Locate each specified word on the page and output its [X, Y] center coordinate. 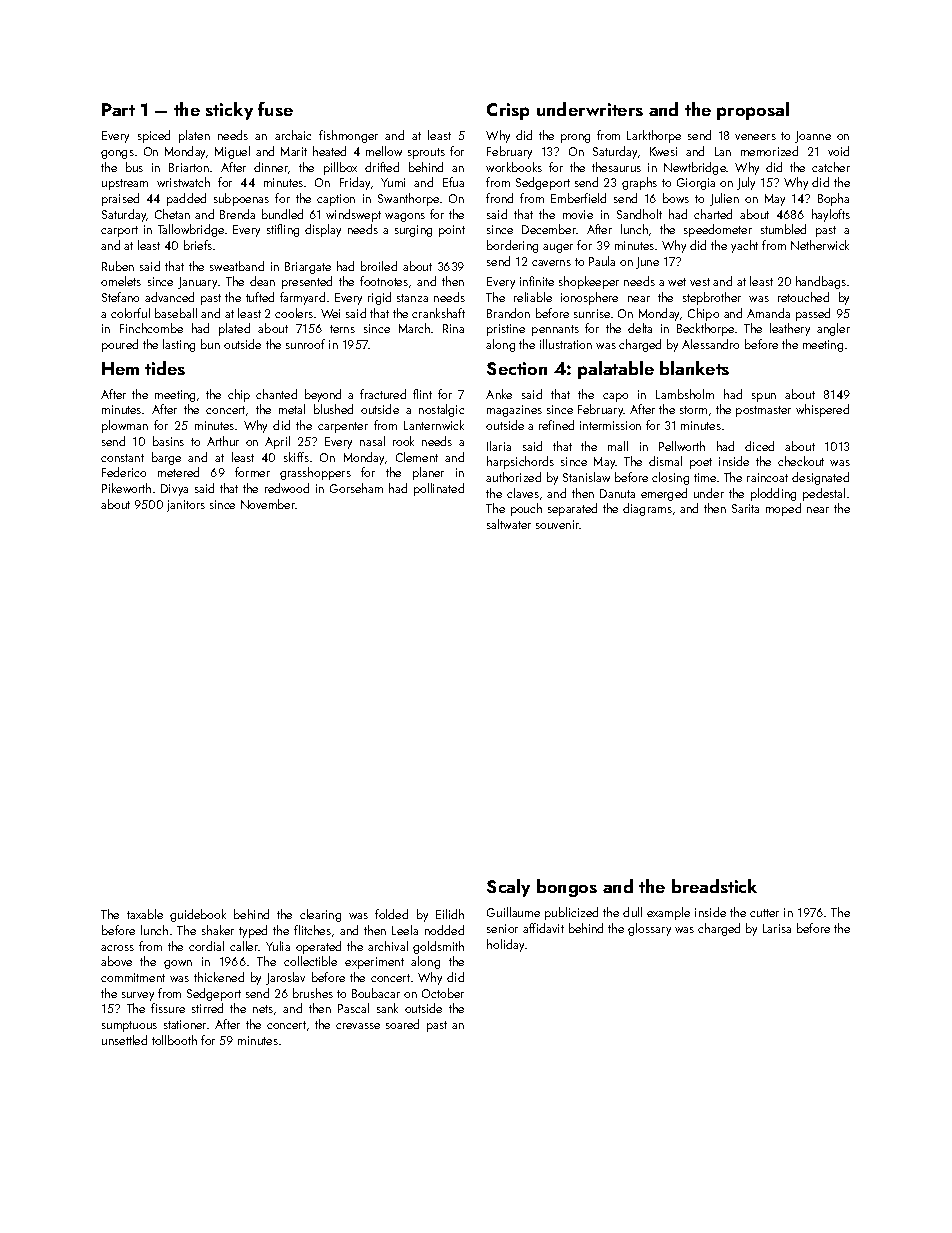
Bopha [833, 199]
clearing [320, 915]
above [116, 961]
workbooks [514, 167]
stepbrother [712, 298]
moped [783, 509]
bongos [567, 888]
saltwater [509, 524]
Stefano [120, 297]
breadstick [714, 886]
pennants [555, 330]
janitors [186, 506]
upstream [125, 184]
